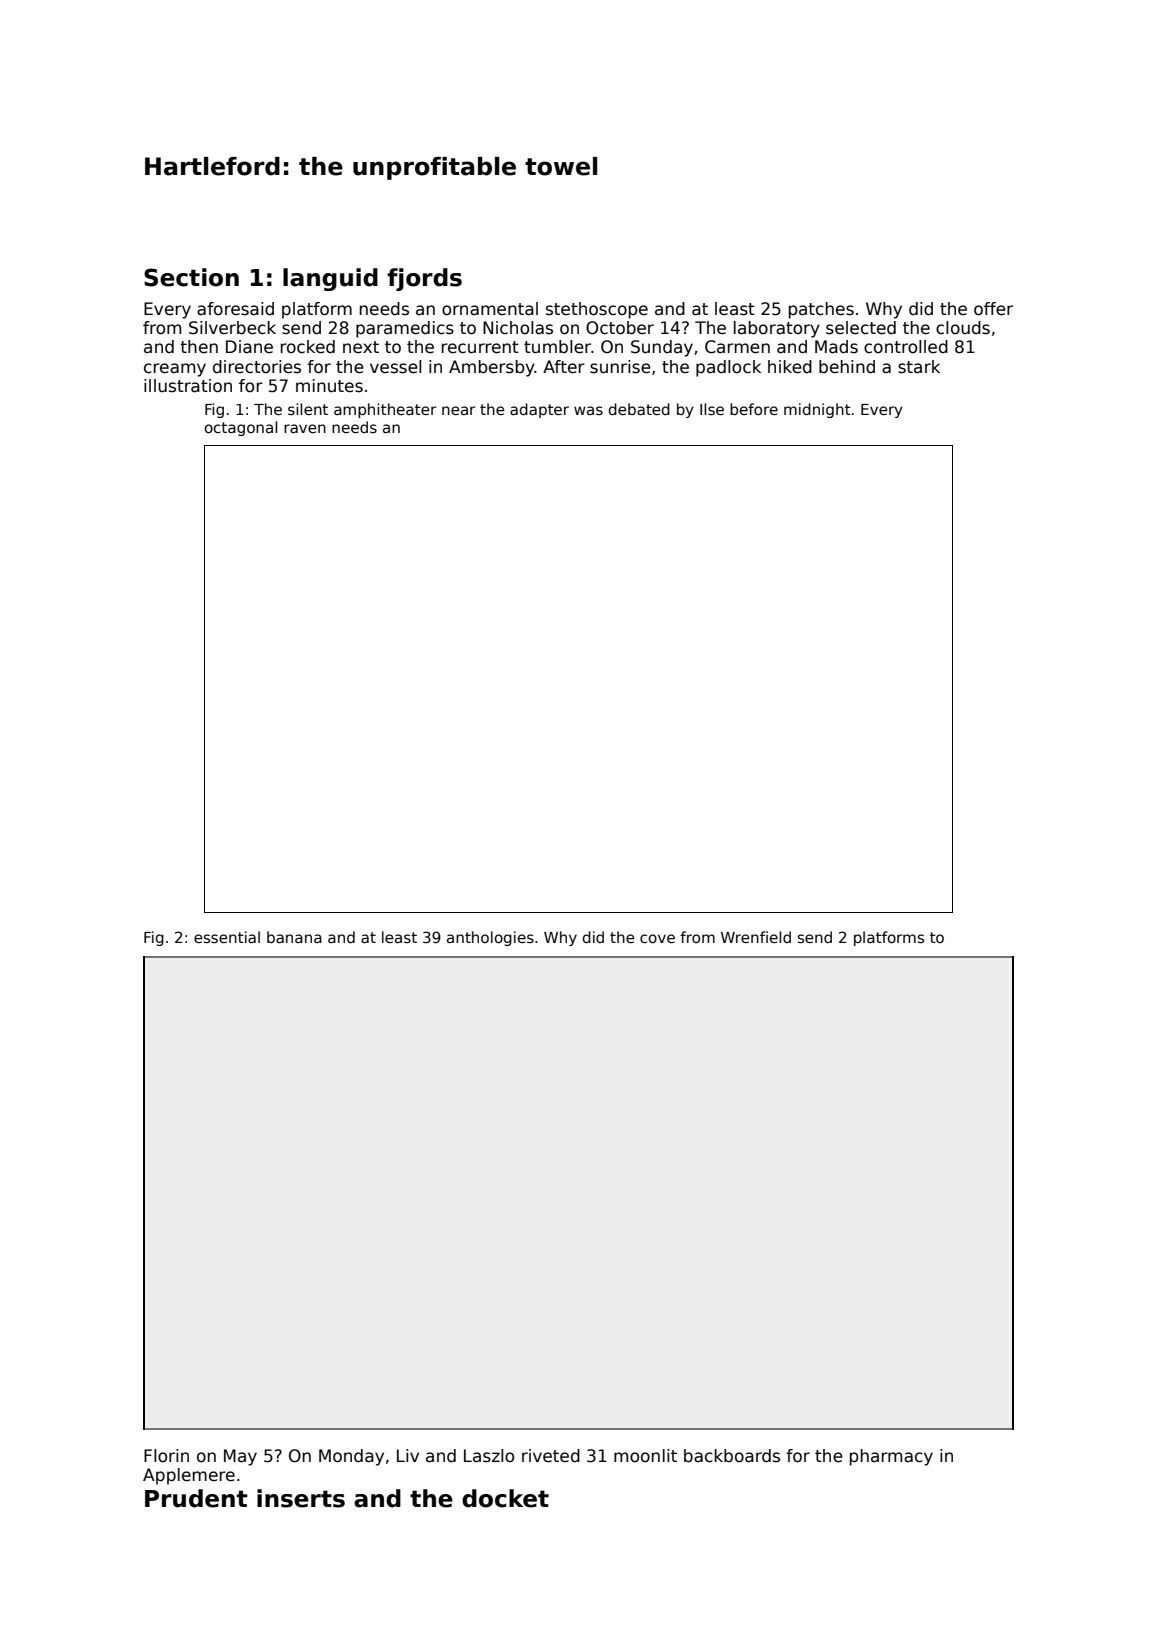 This page has width=1157, height=1637. I want to click on fjords, so click(424, 279).
